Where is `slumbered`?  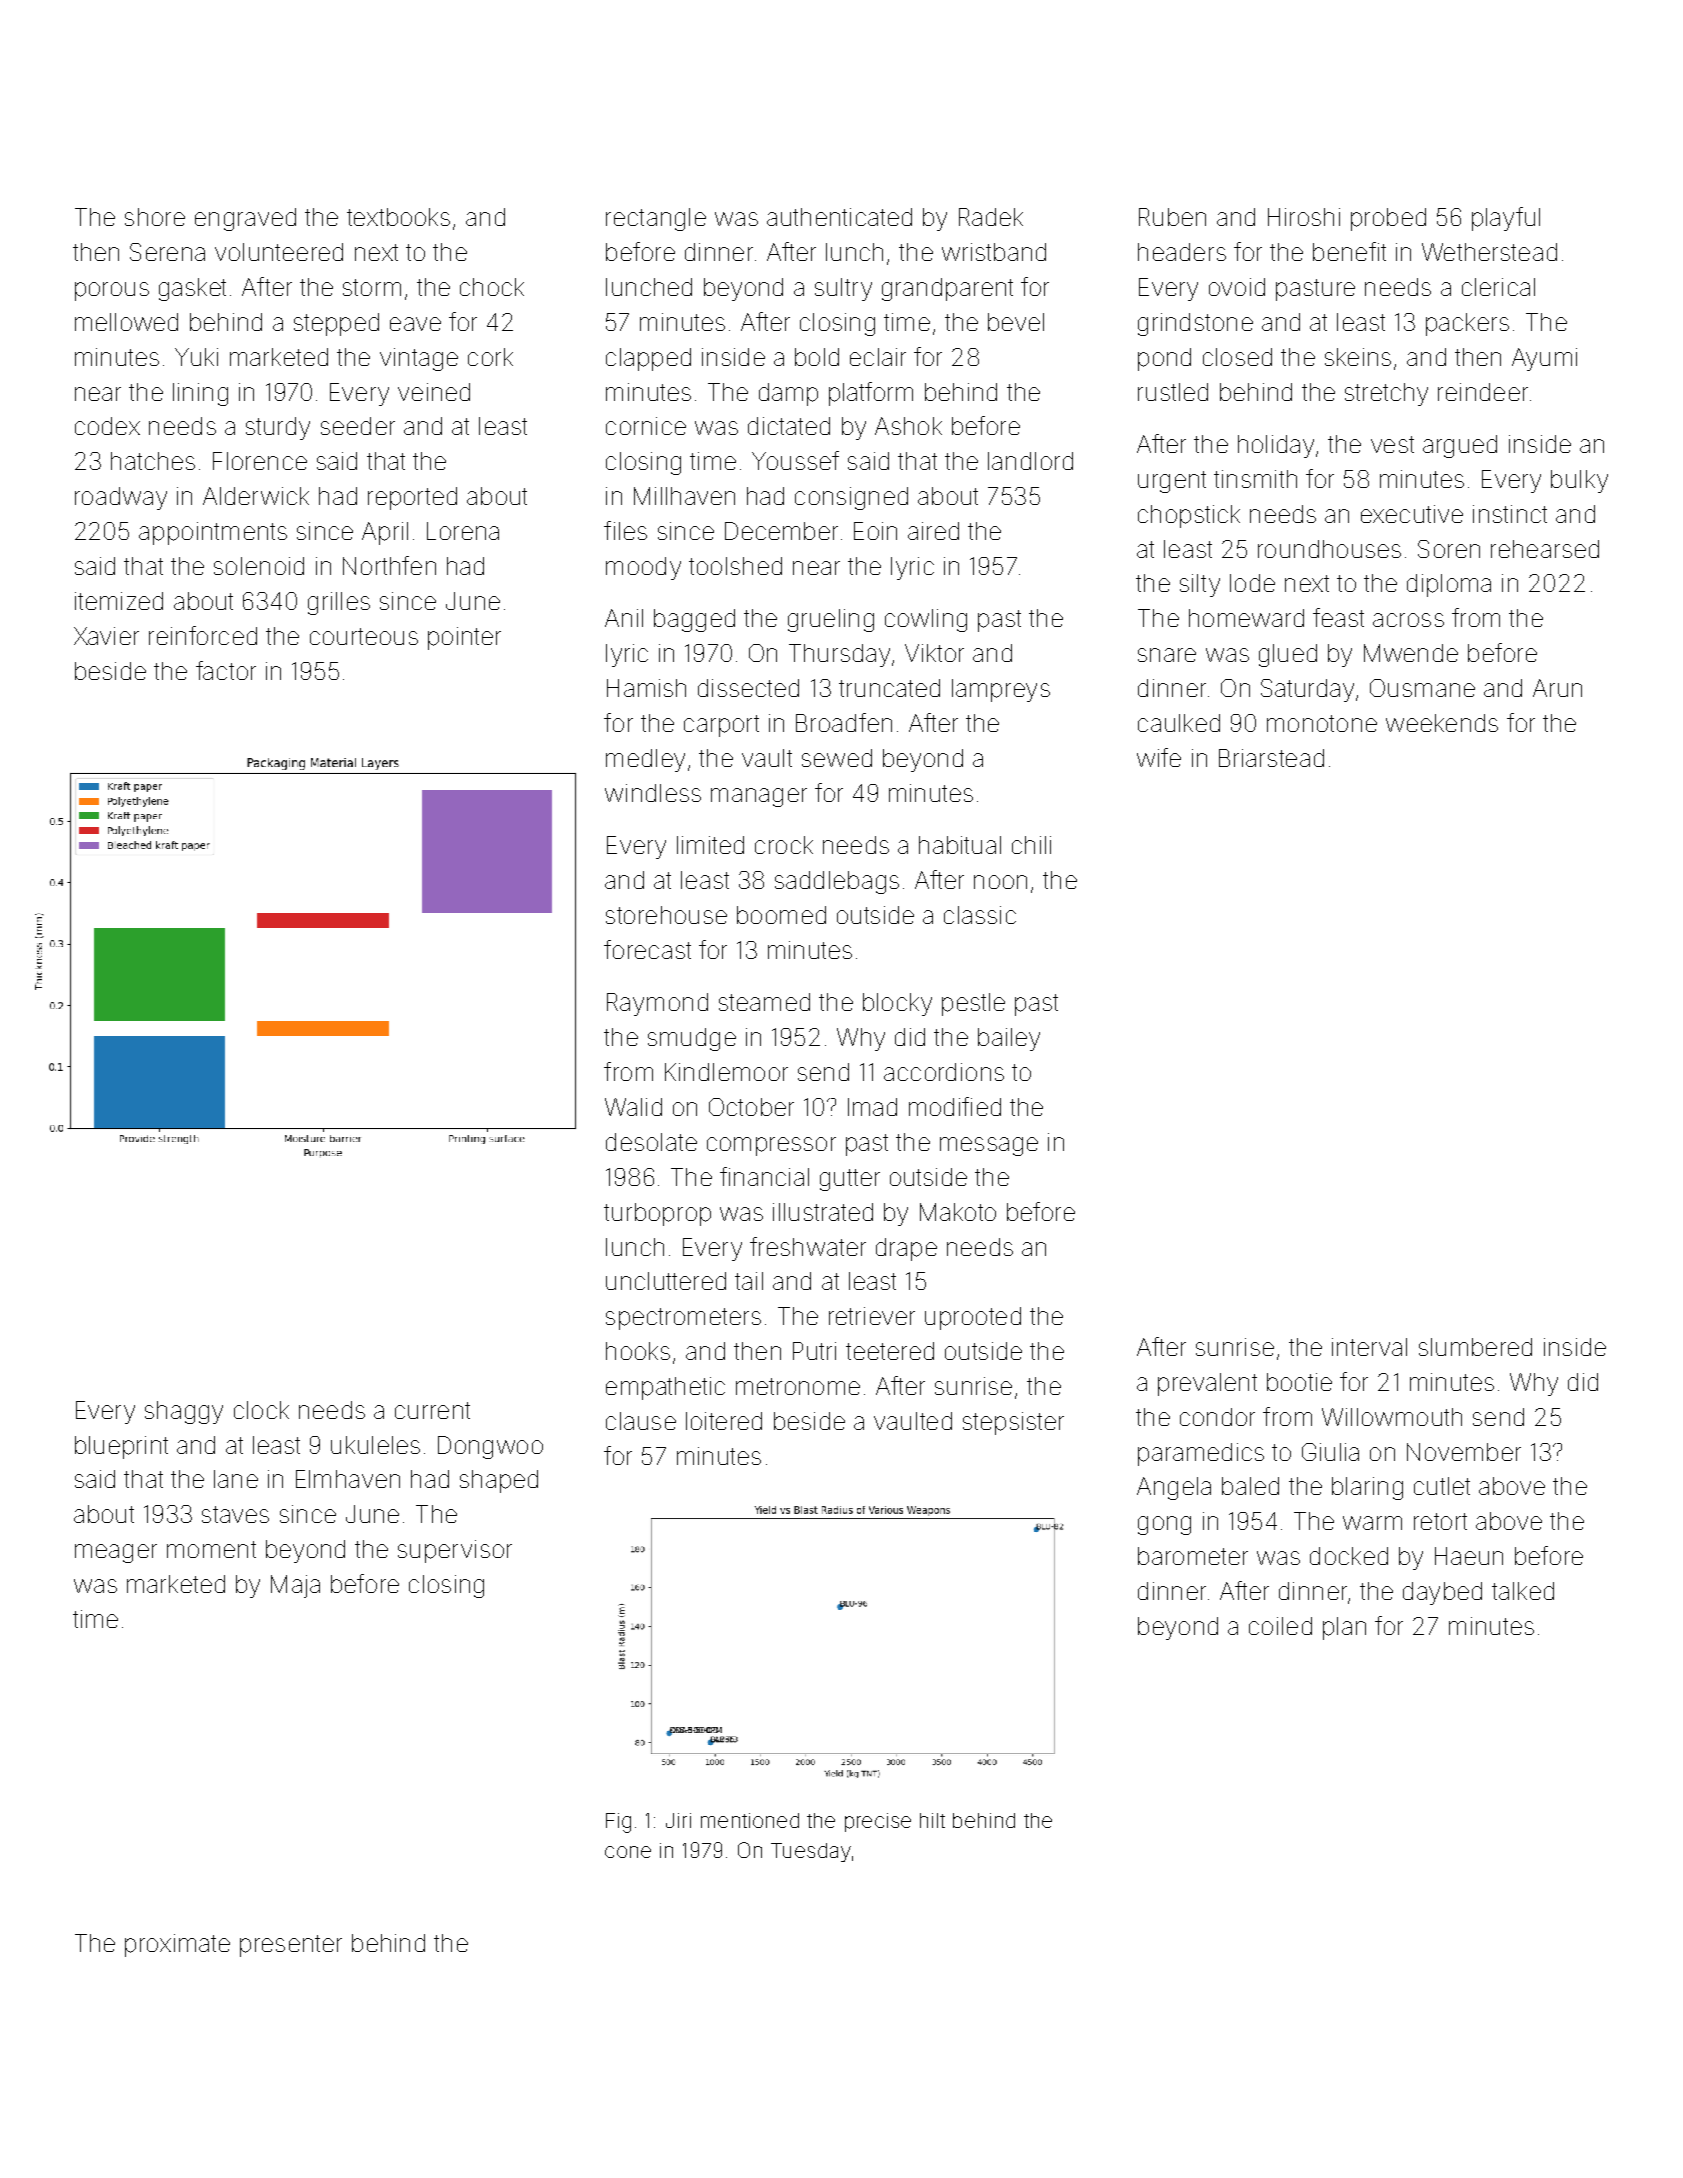 slumbered is located at coordinates (1475, 1347).
